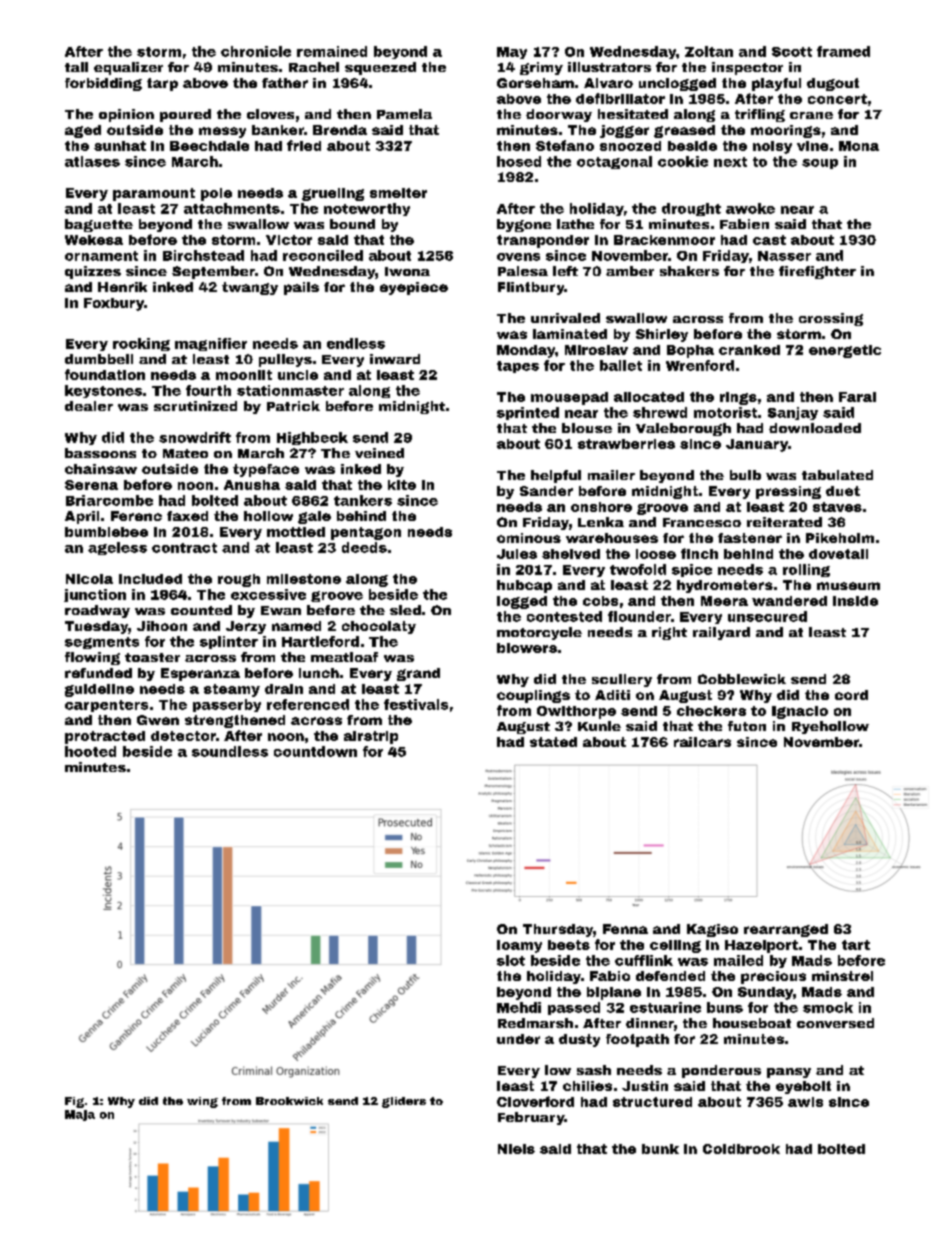 The width and height of the screenshot is (952, 1233). I want to click on sled, so click(405, 610).
